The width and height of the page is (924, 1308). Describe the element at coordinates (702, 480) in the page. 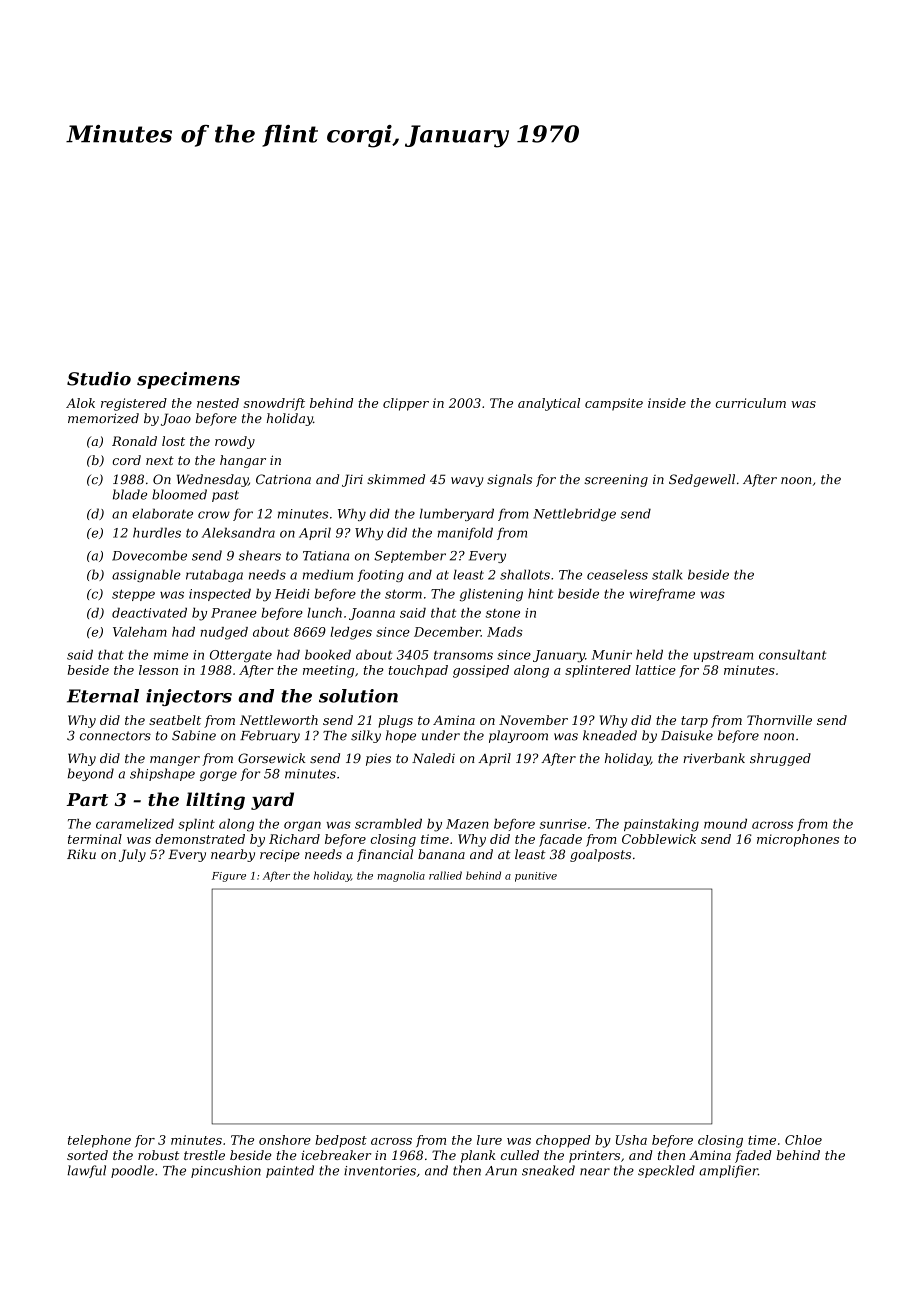

I see `Sedgewell` at that location.
